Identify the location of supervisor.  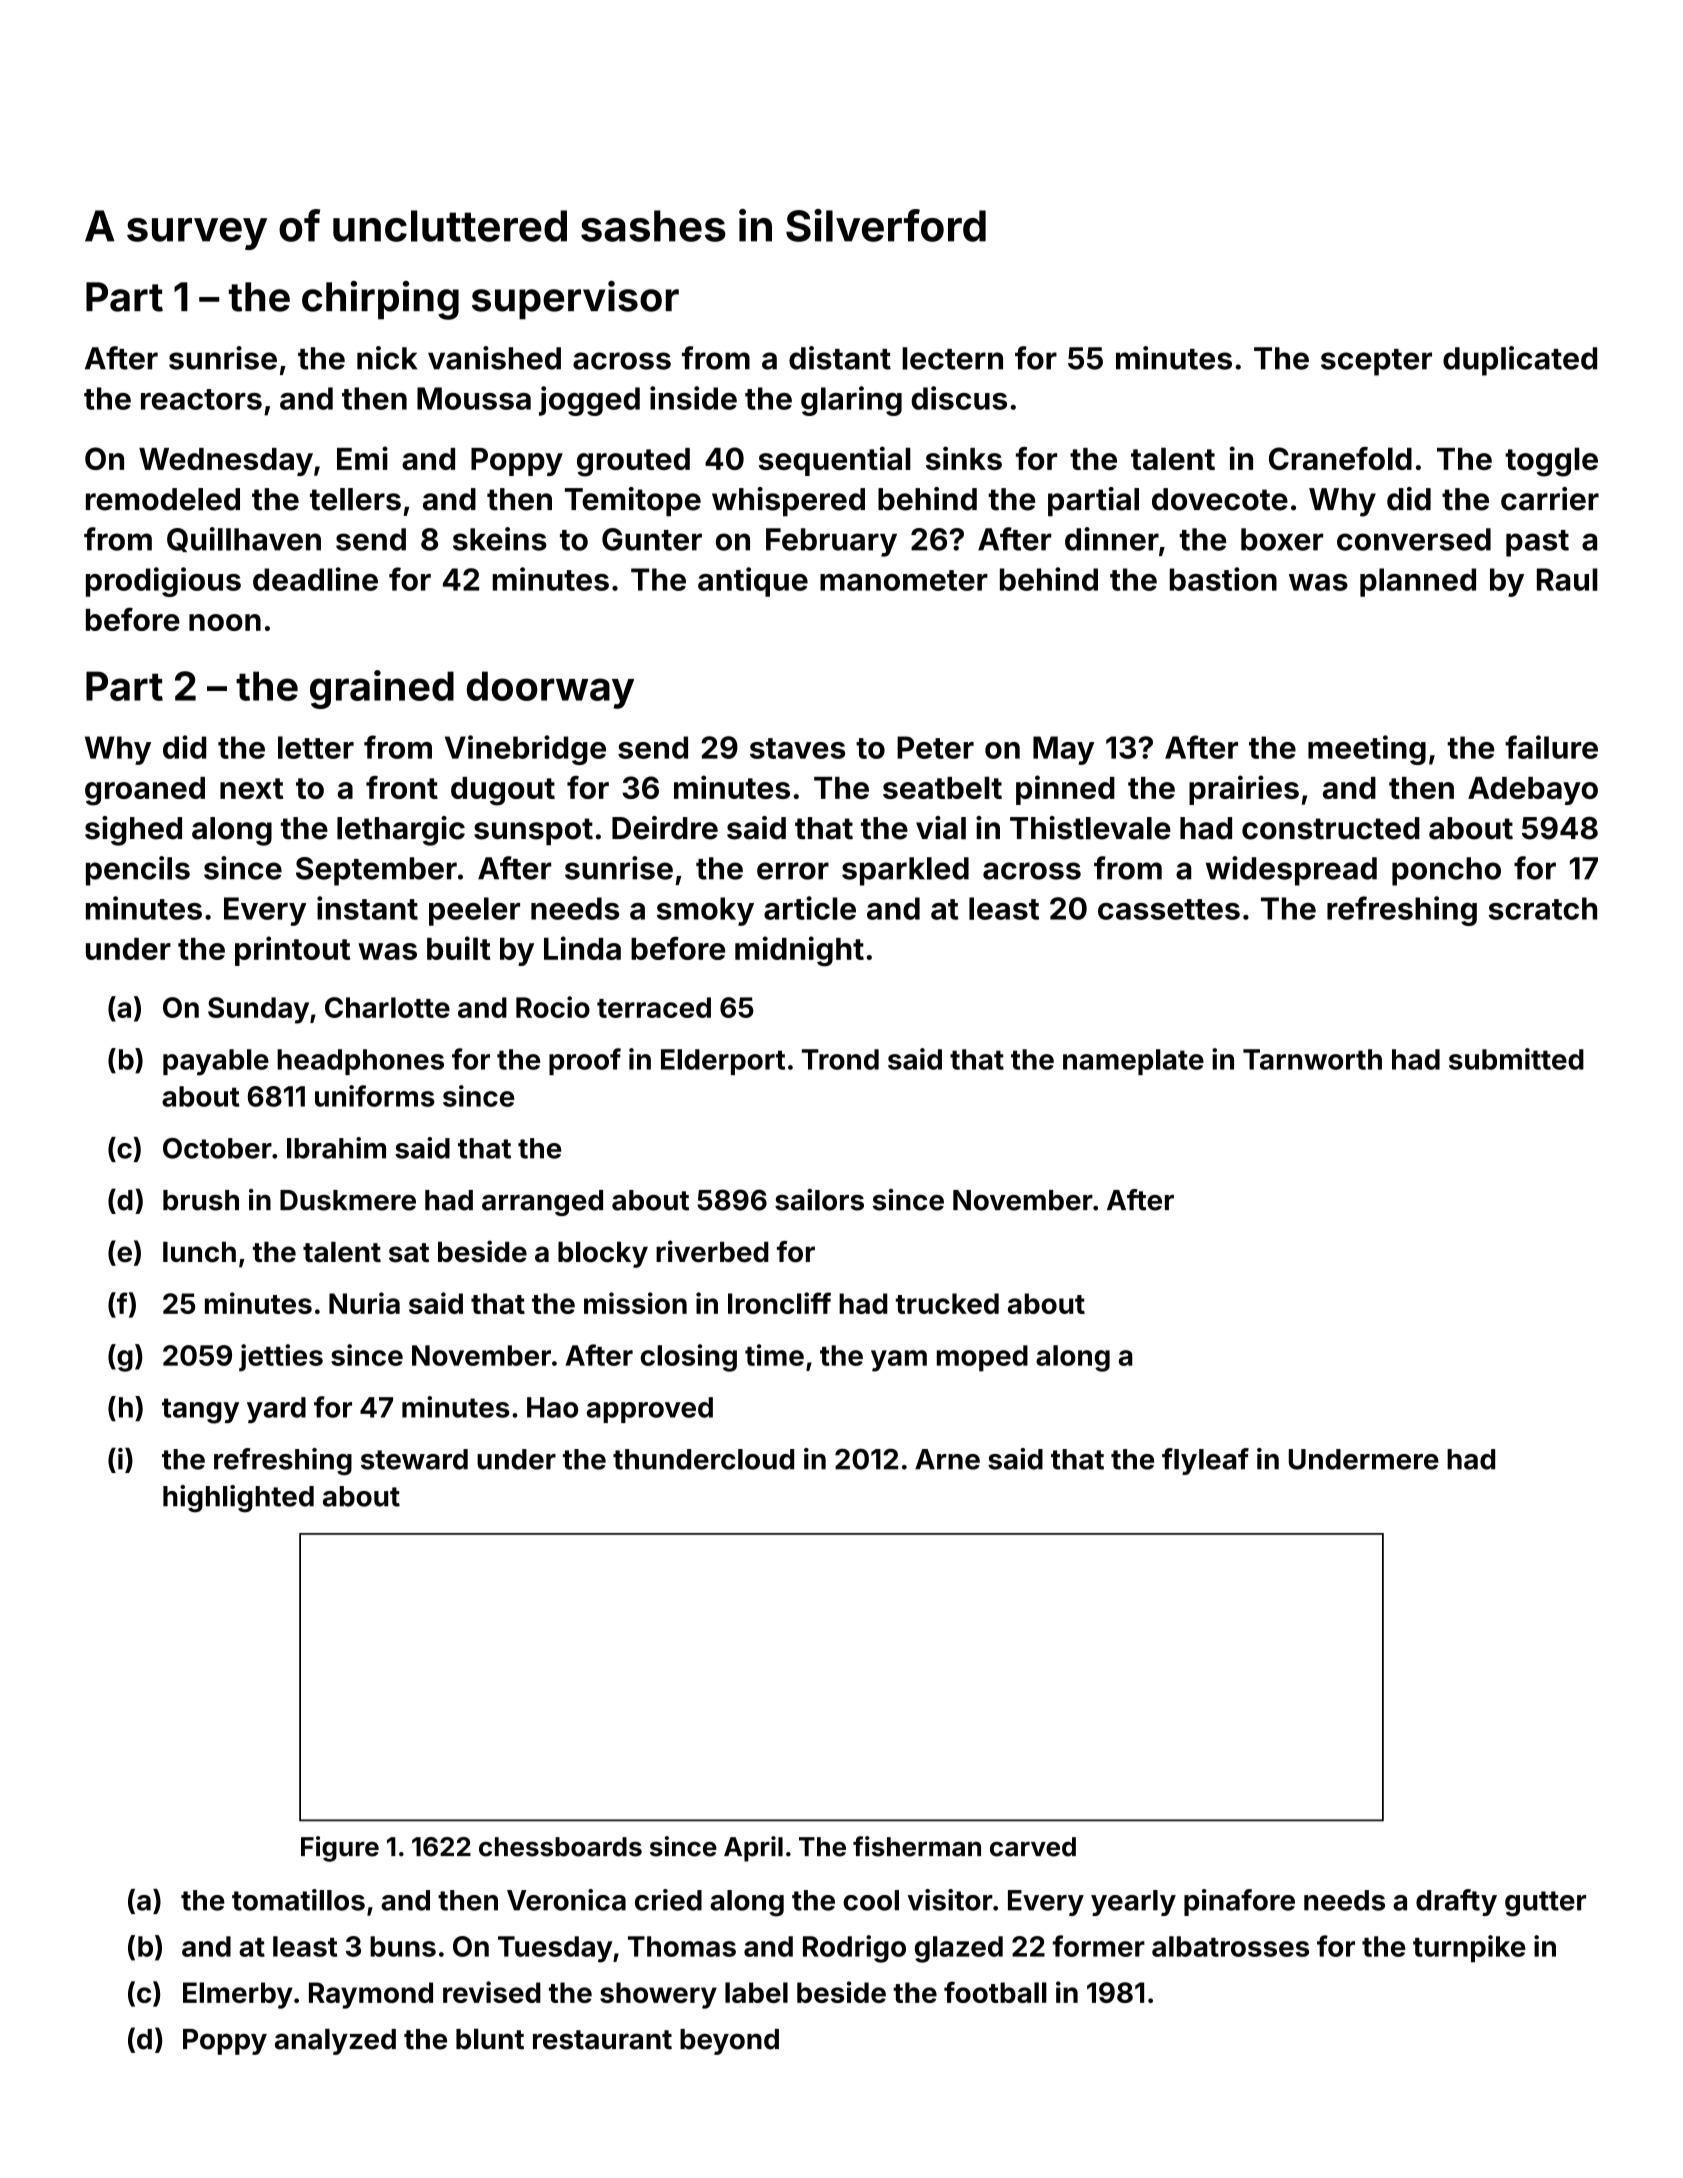
(575, 300).
